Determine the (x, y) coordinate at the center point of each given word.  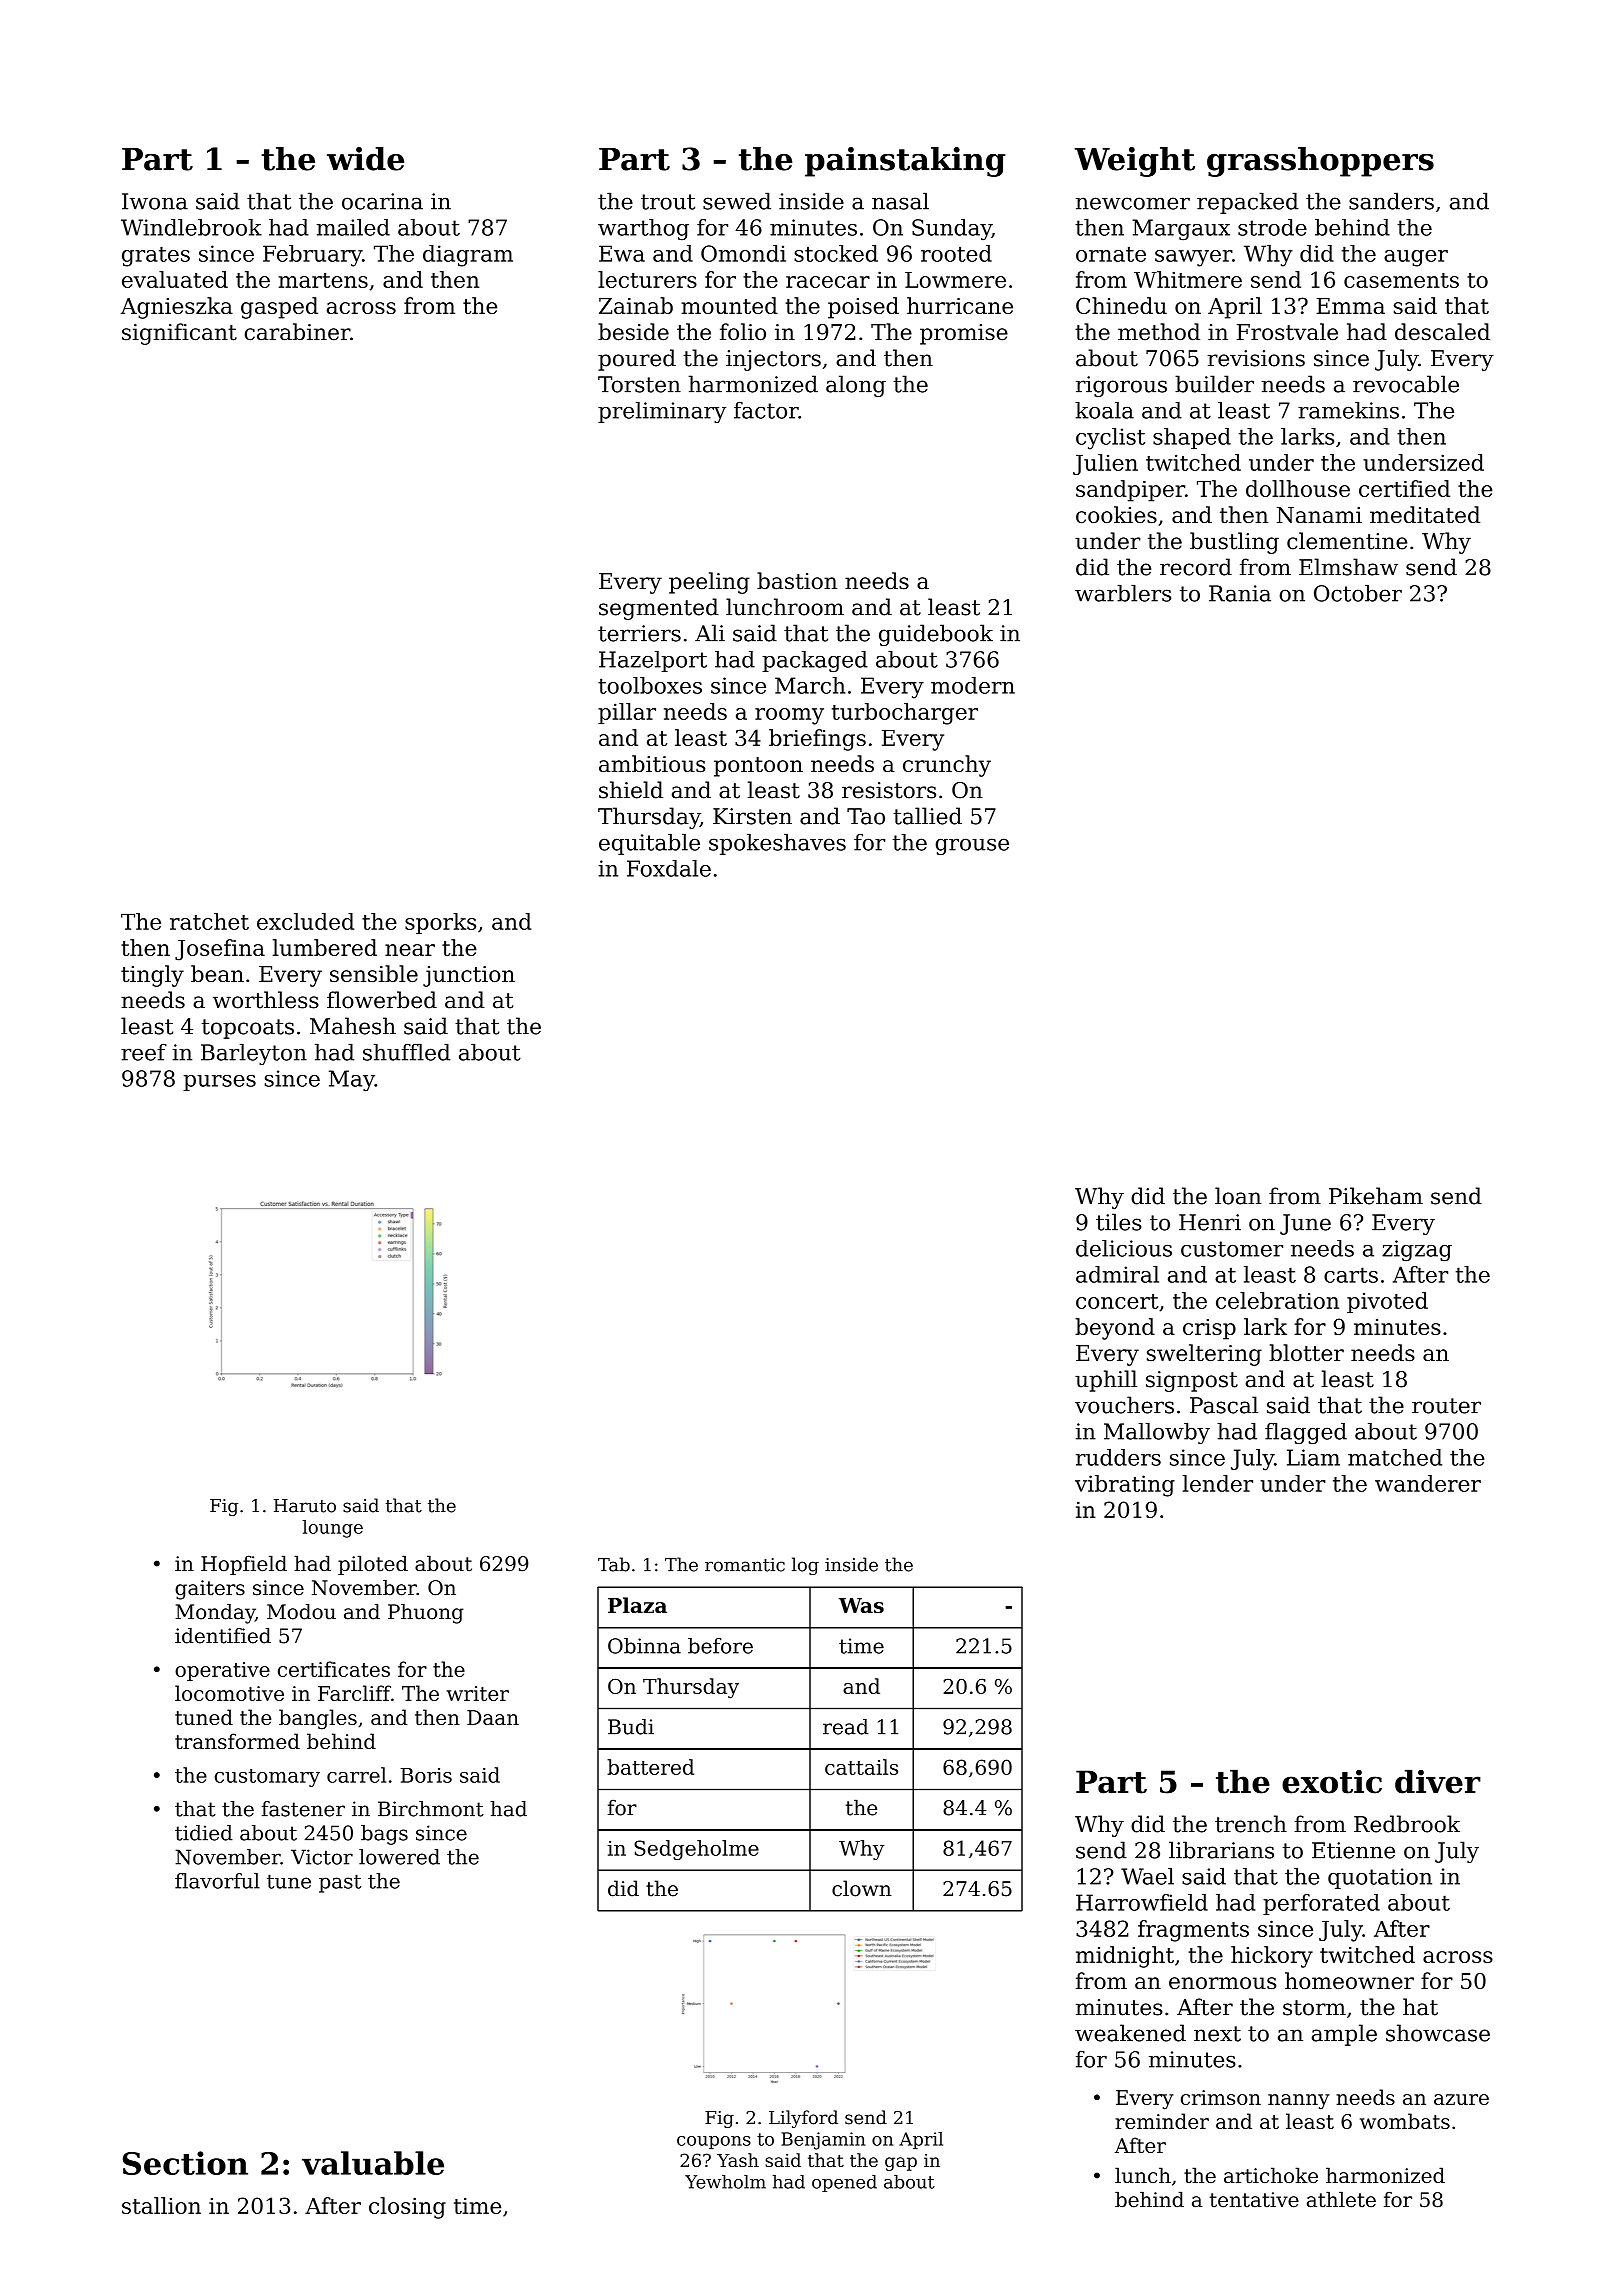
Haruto (305, 1506)
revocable (1406, 384)
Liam (1313, 1457)
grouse (972, 846)
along (856, 386)
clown (862, 1888)
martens (323, 280)
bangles (318, 1719)
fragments (1193, 1931)
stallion (161, 2205)
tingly (152, 976)
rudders (1118, 1457)
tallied (927, 816)
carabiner (297, 332)
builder (1214, 384)
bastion (797, 581)
